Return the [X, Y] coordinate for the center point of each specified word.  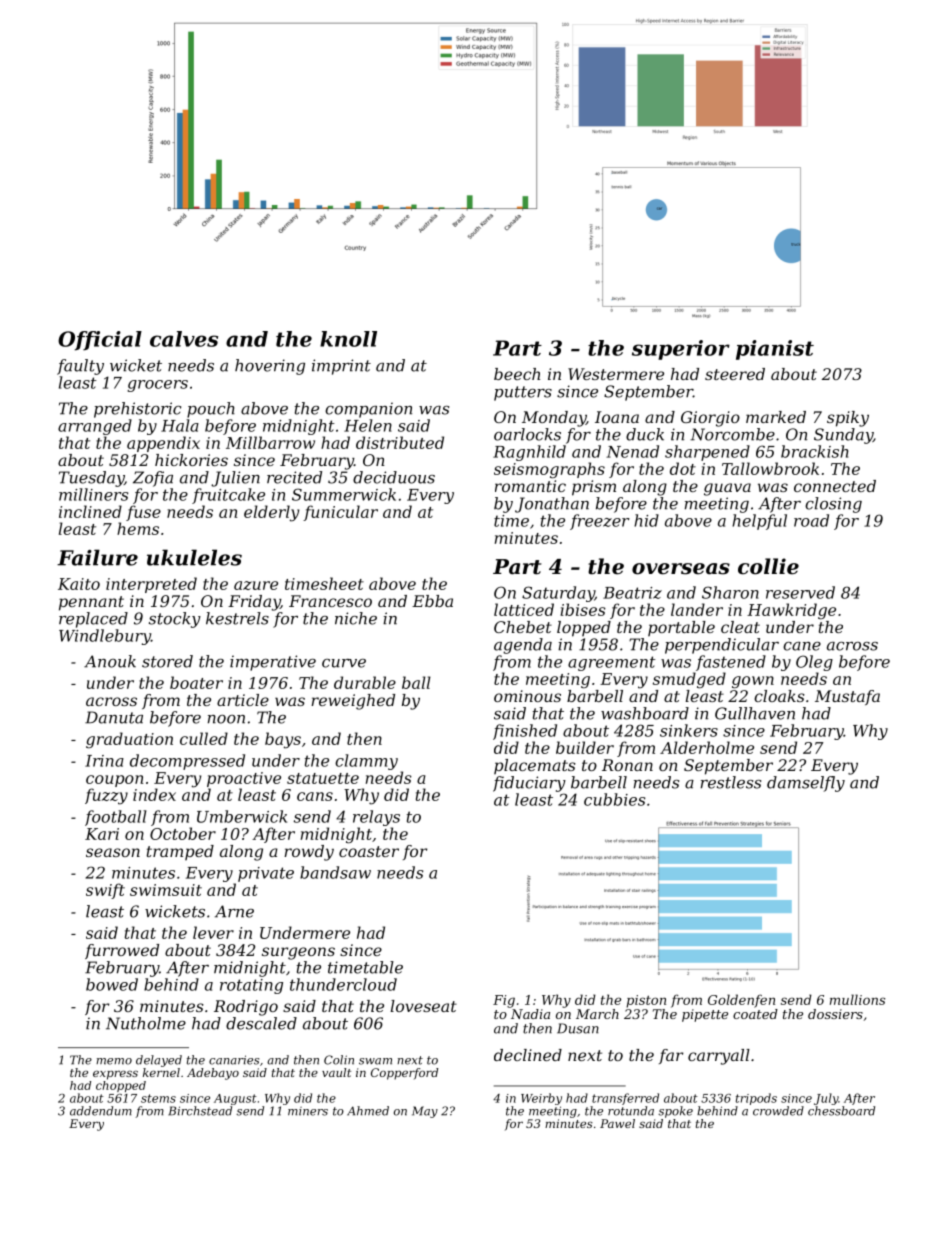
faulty [80, 367]
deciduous [394, 477]
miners [308, 1111]
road [811, 520]
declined [528, 1055]
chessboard [841, 1111]
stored [167, 661]
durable [365, 682]
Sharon [730, 592]
